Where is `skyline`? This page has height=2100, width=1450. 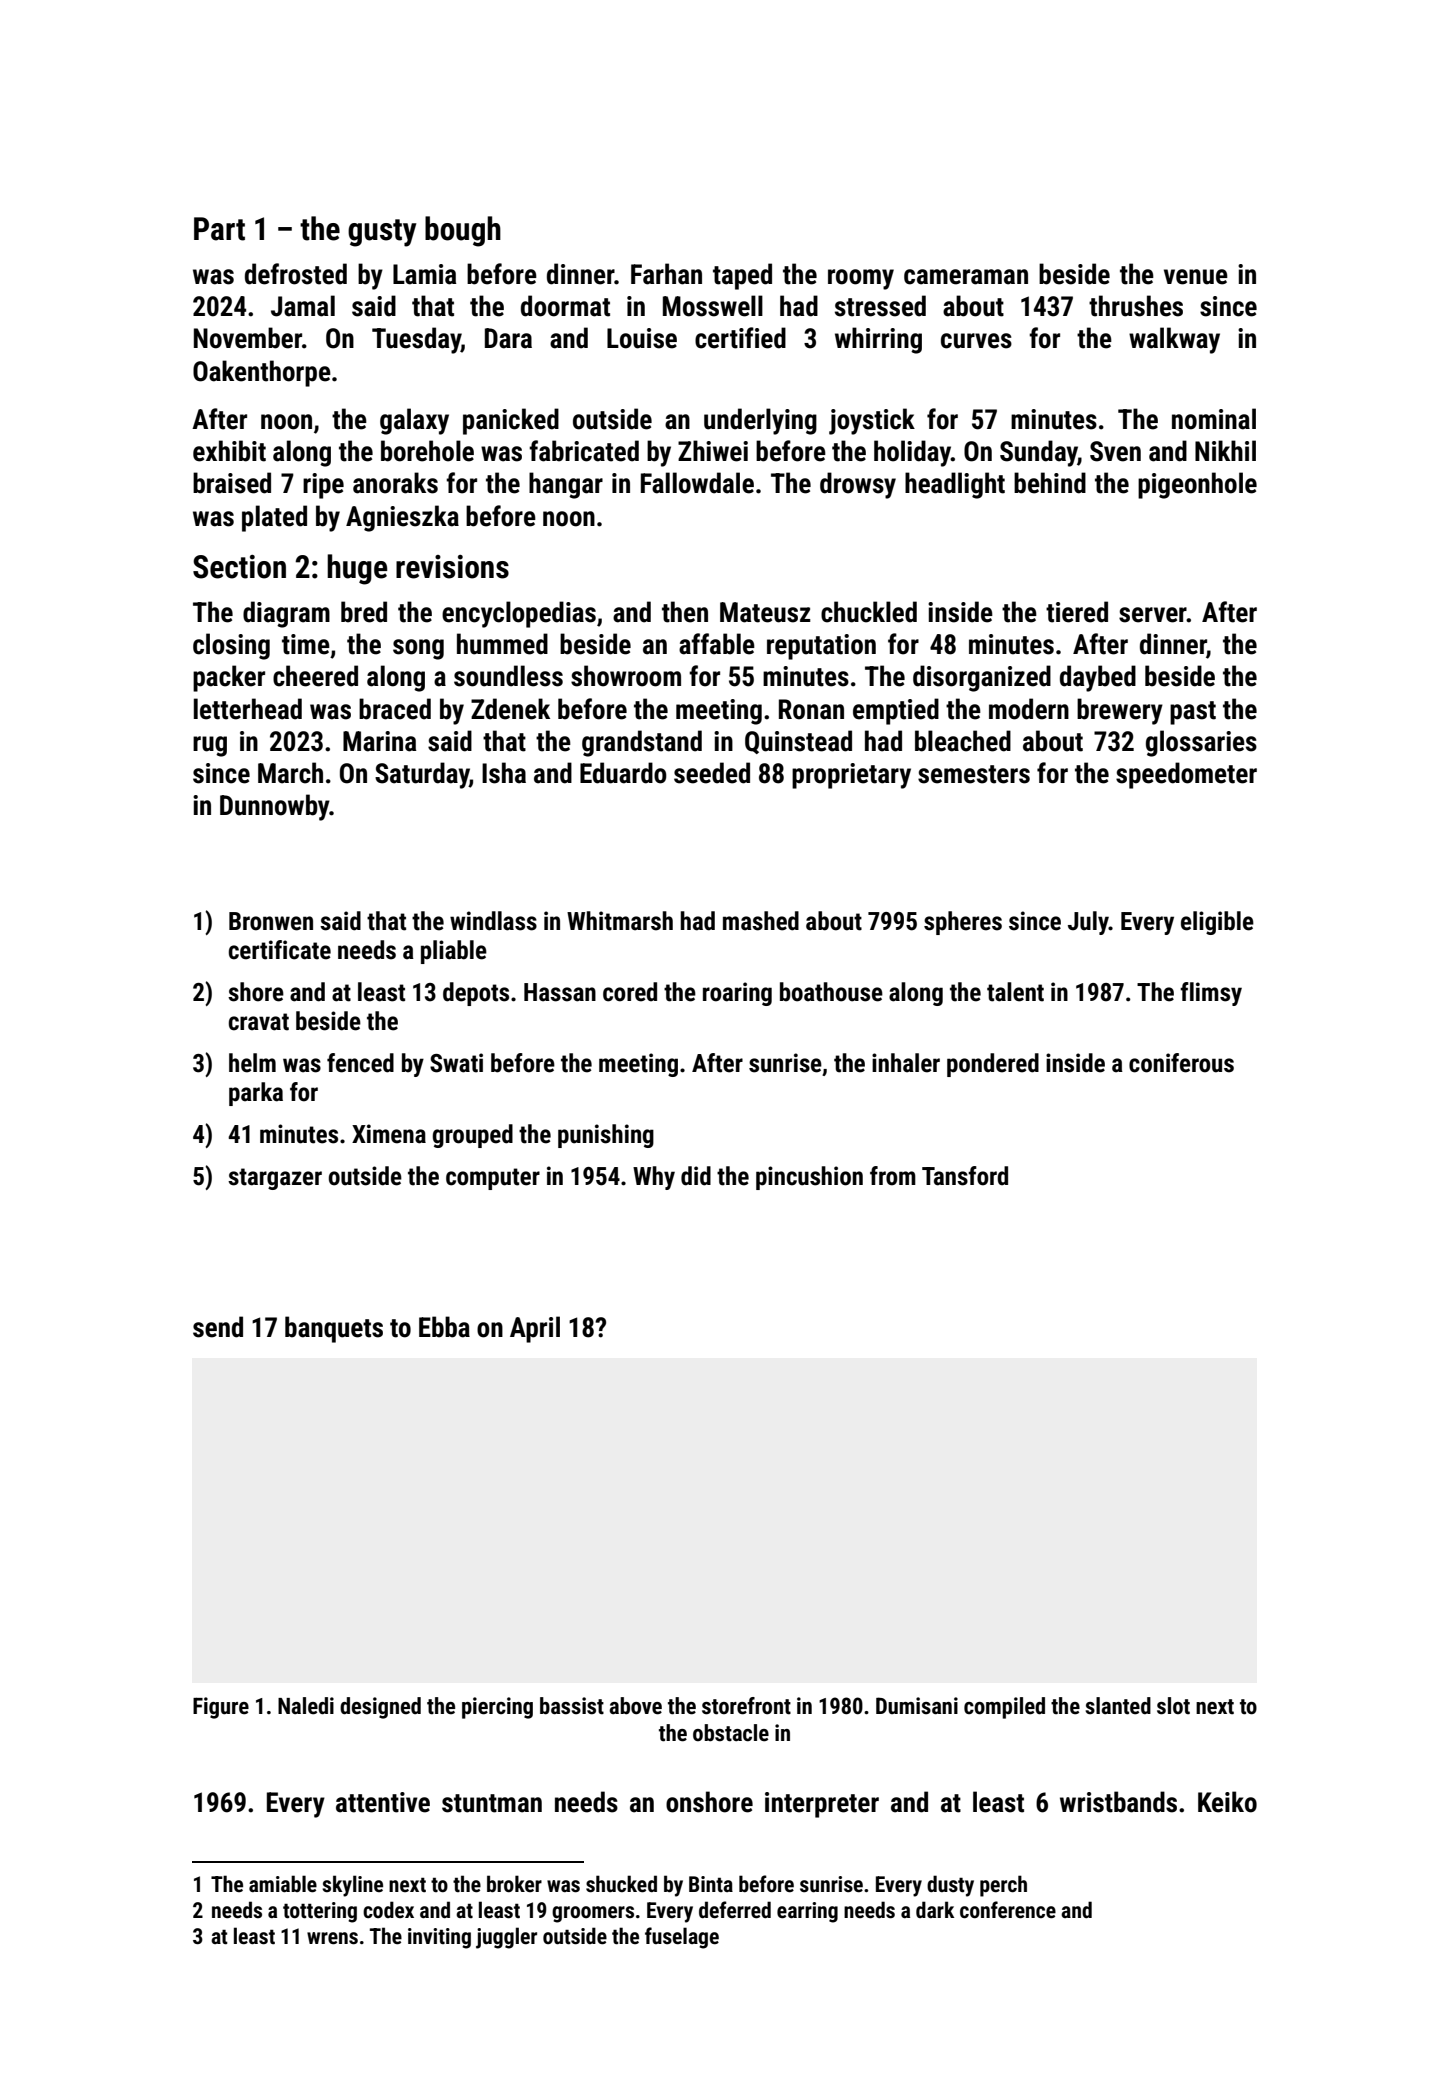 skyline is located at coordinates (352, 1886).
